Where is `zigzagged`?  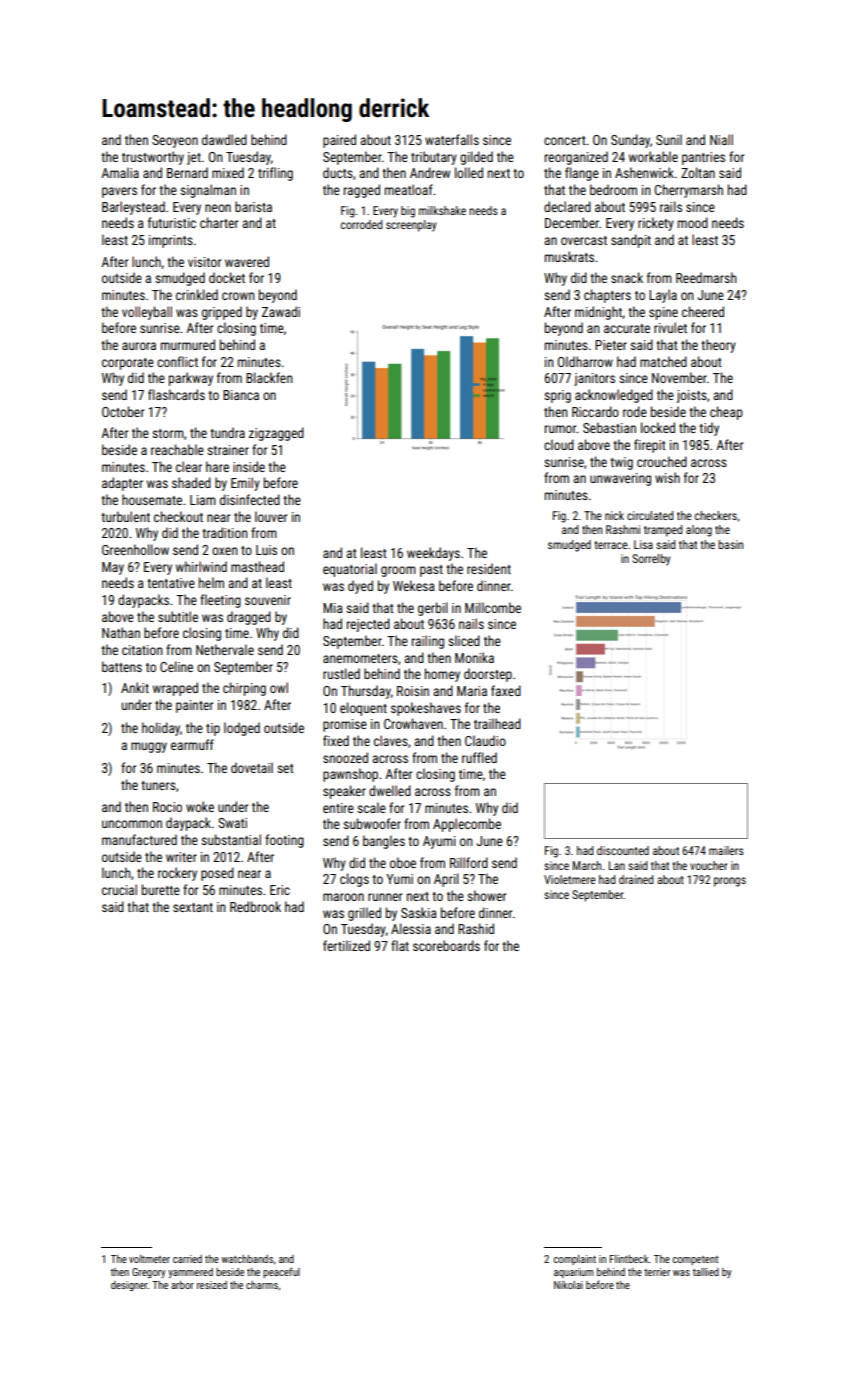
zigzagged is located at coordinates (276, 434).
